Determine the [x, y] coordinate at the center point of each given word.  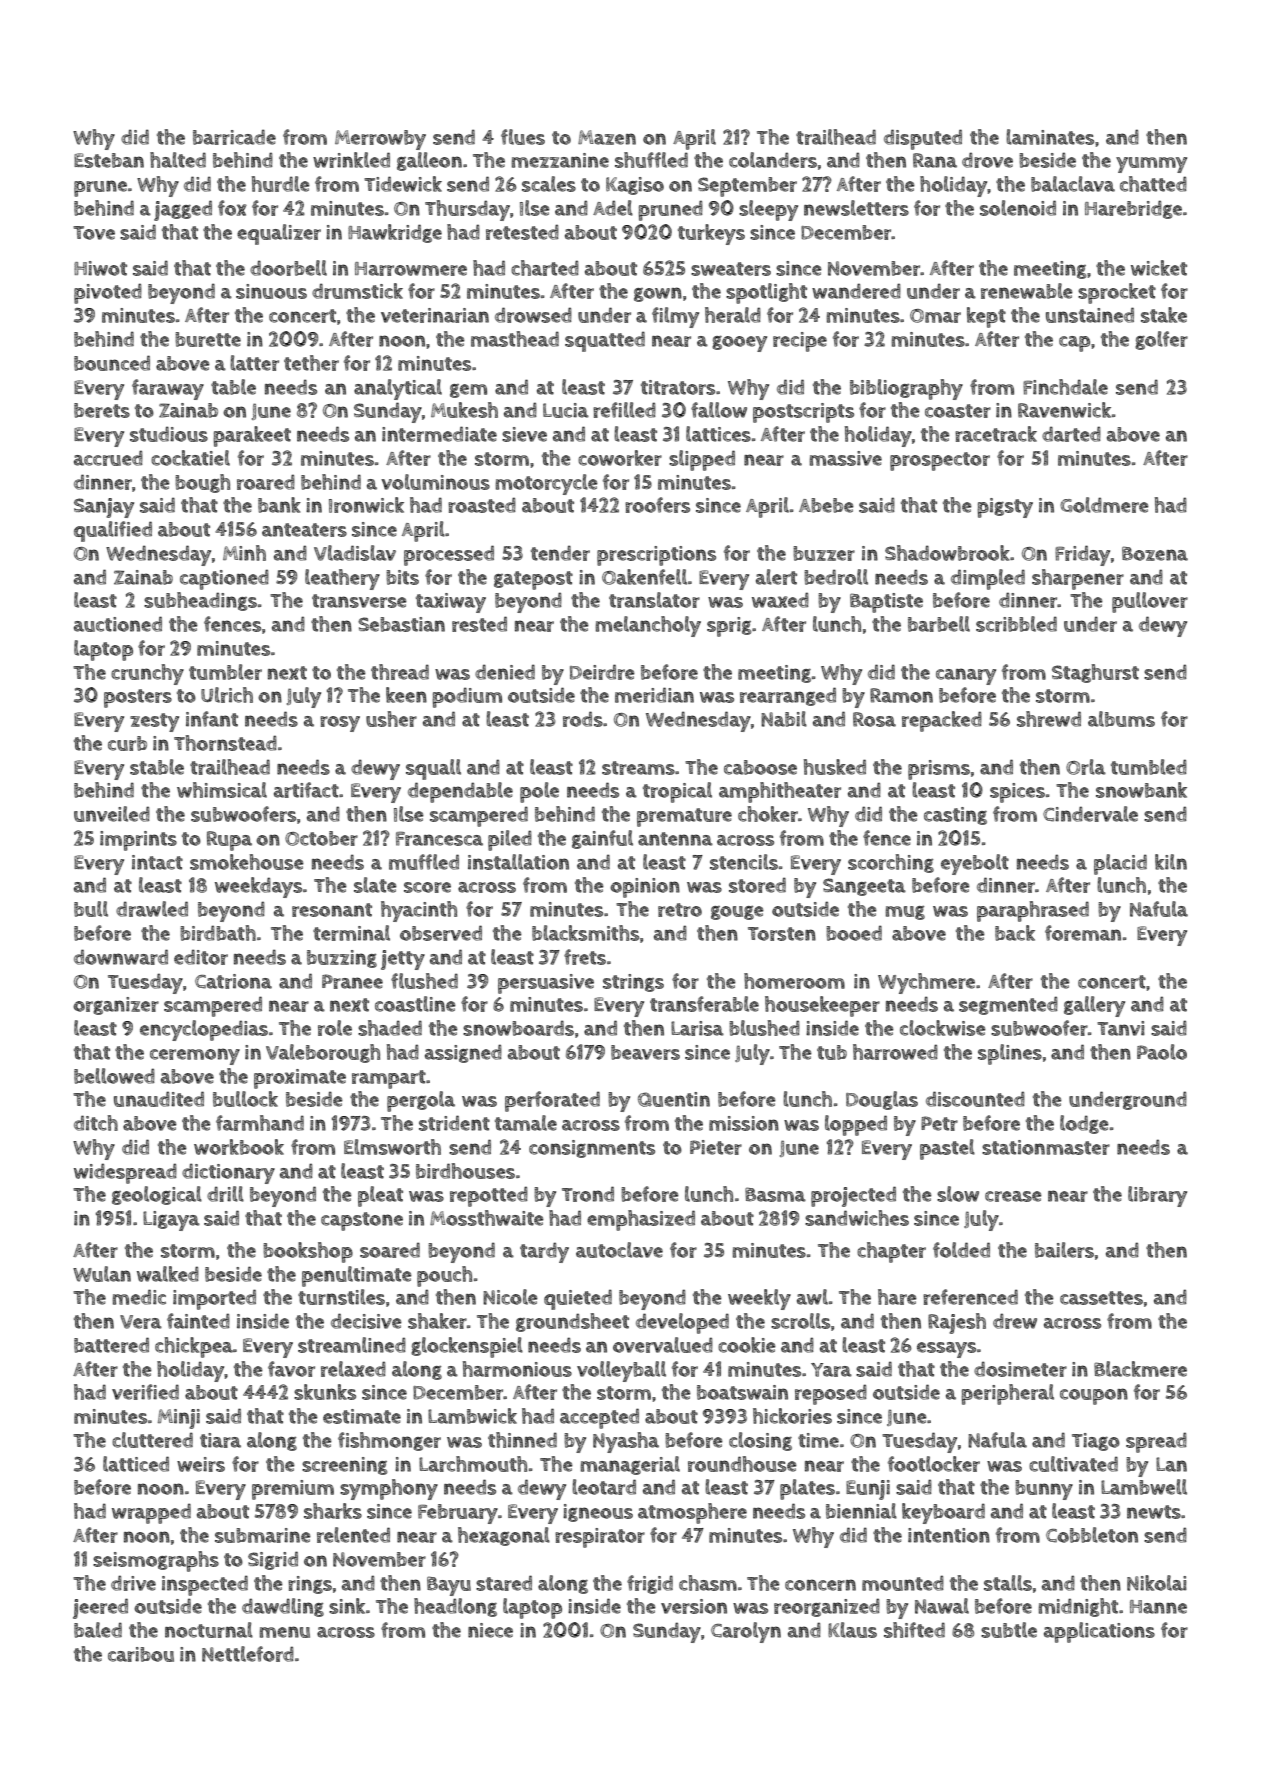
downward [121, 957]
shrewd [1049, 719]
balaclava [1073, 184]
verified [145, 1392]
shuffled [651, 160]
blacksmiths [585, 933]
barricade [234, 137]
